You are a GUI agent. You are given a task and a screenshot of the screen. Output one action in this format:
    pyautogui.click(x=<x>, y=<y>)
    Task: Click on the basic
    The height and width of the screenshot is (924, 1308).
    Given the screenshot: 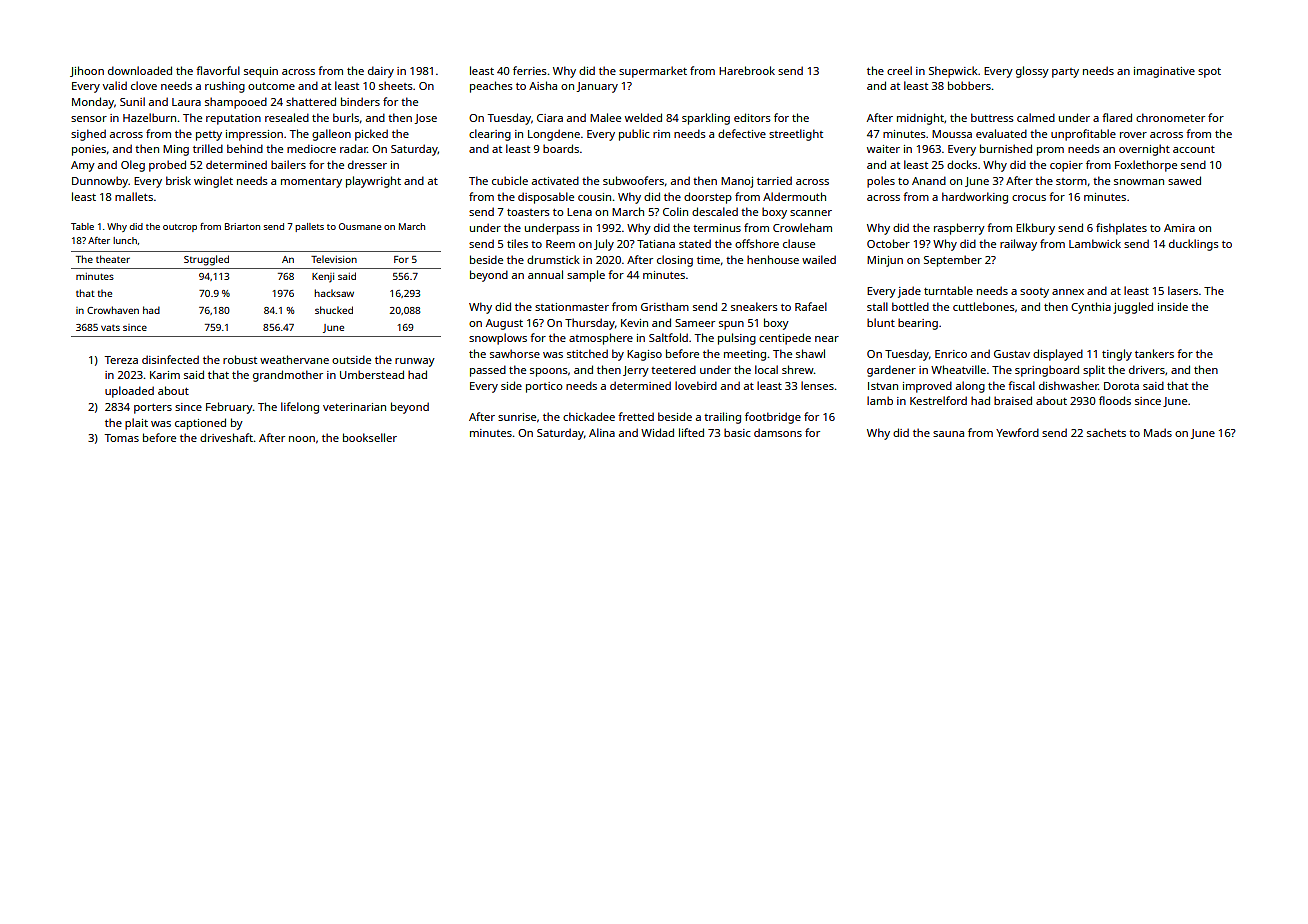 What is the action you would take?
    pyautogui.click(x=737, y=432)
